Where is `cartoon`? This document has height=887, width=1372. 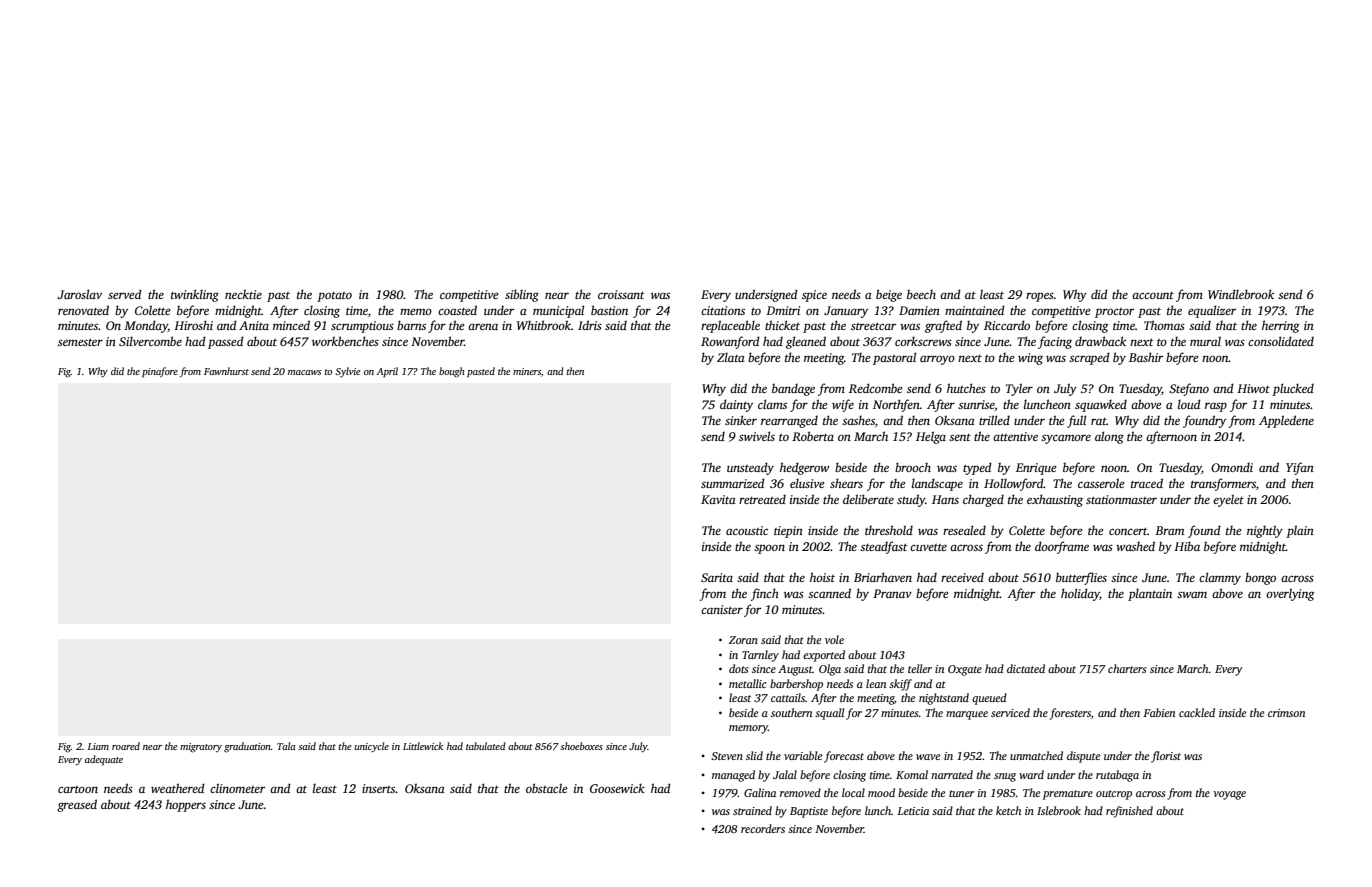 cartoon is located at coordinates (78, 789).
